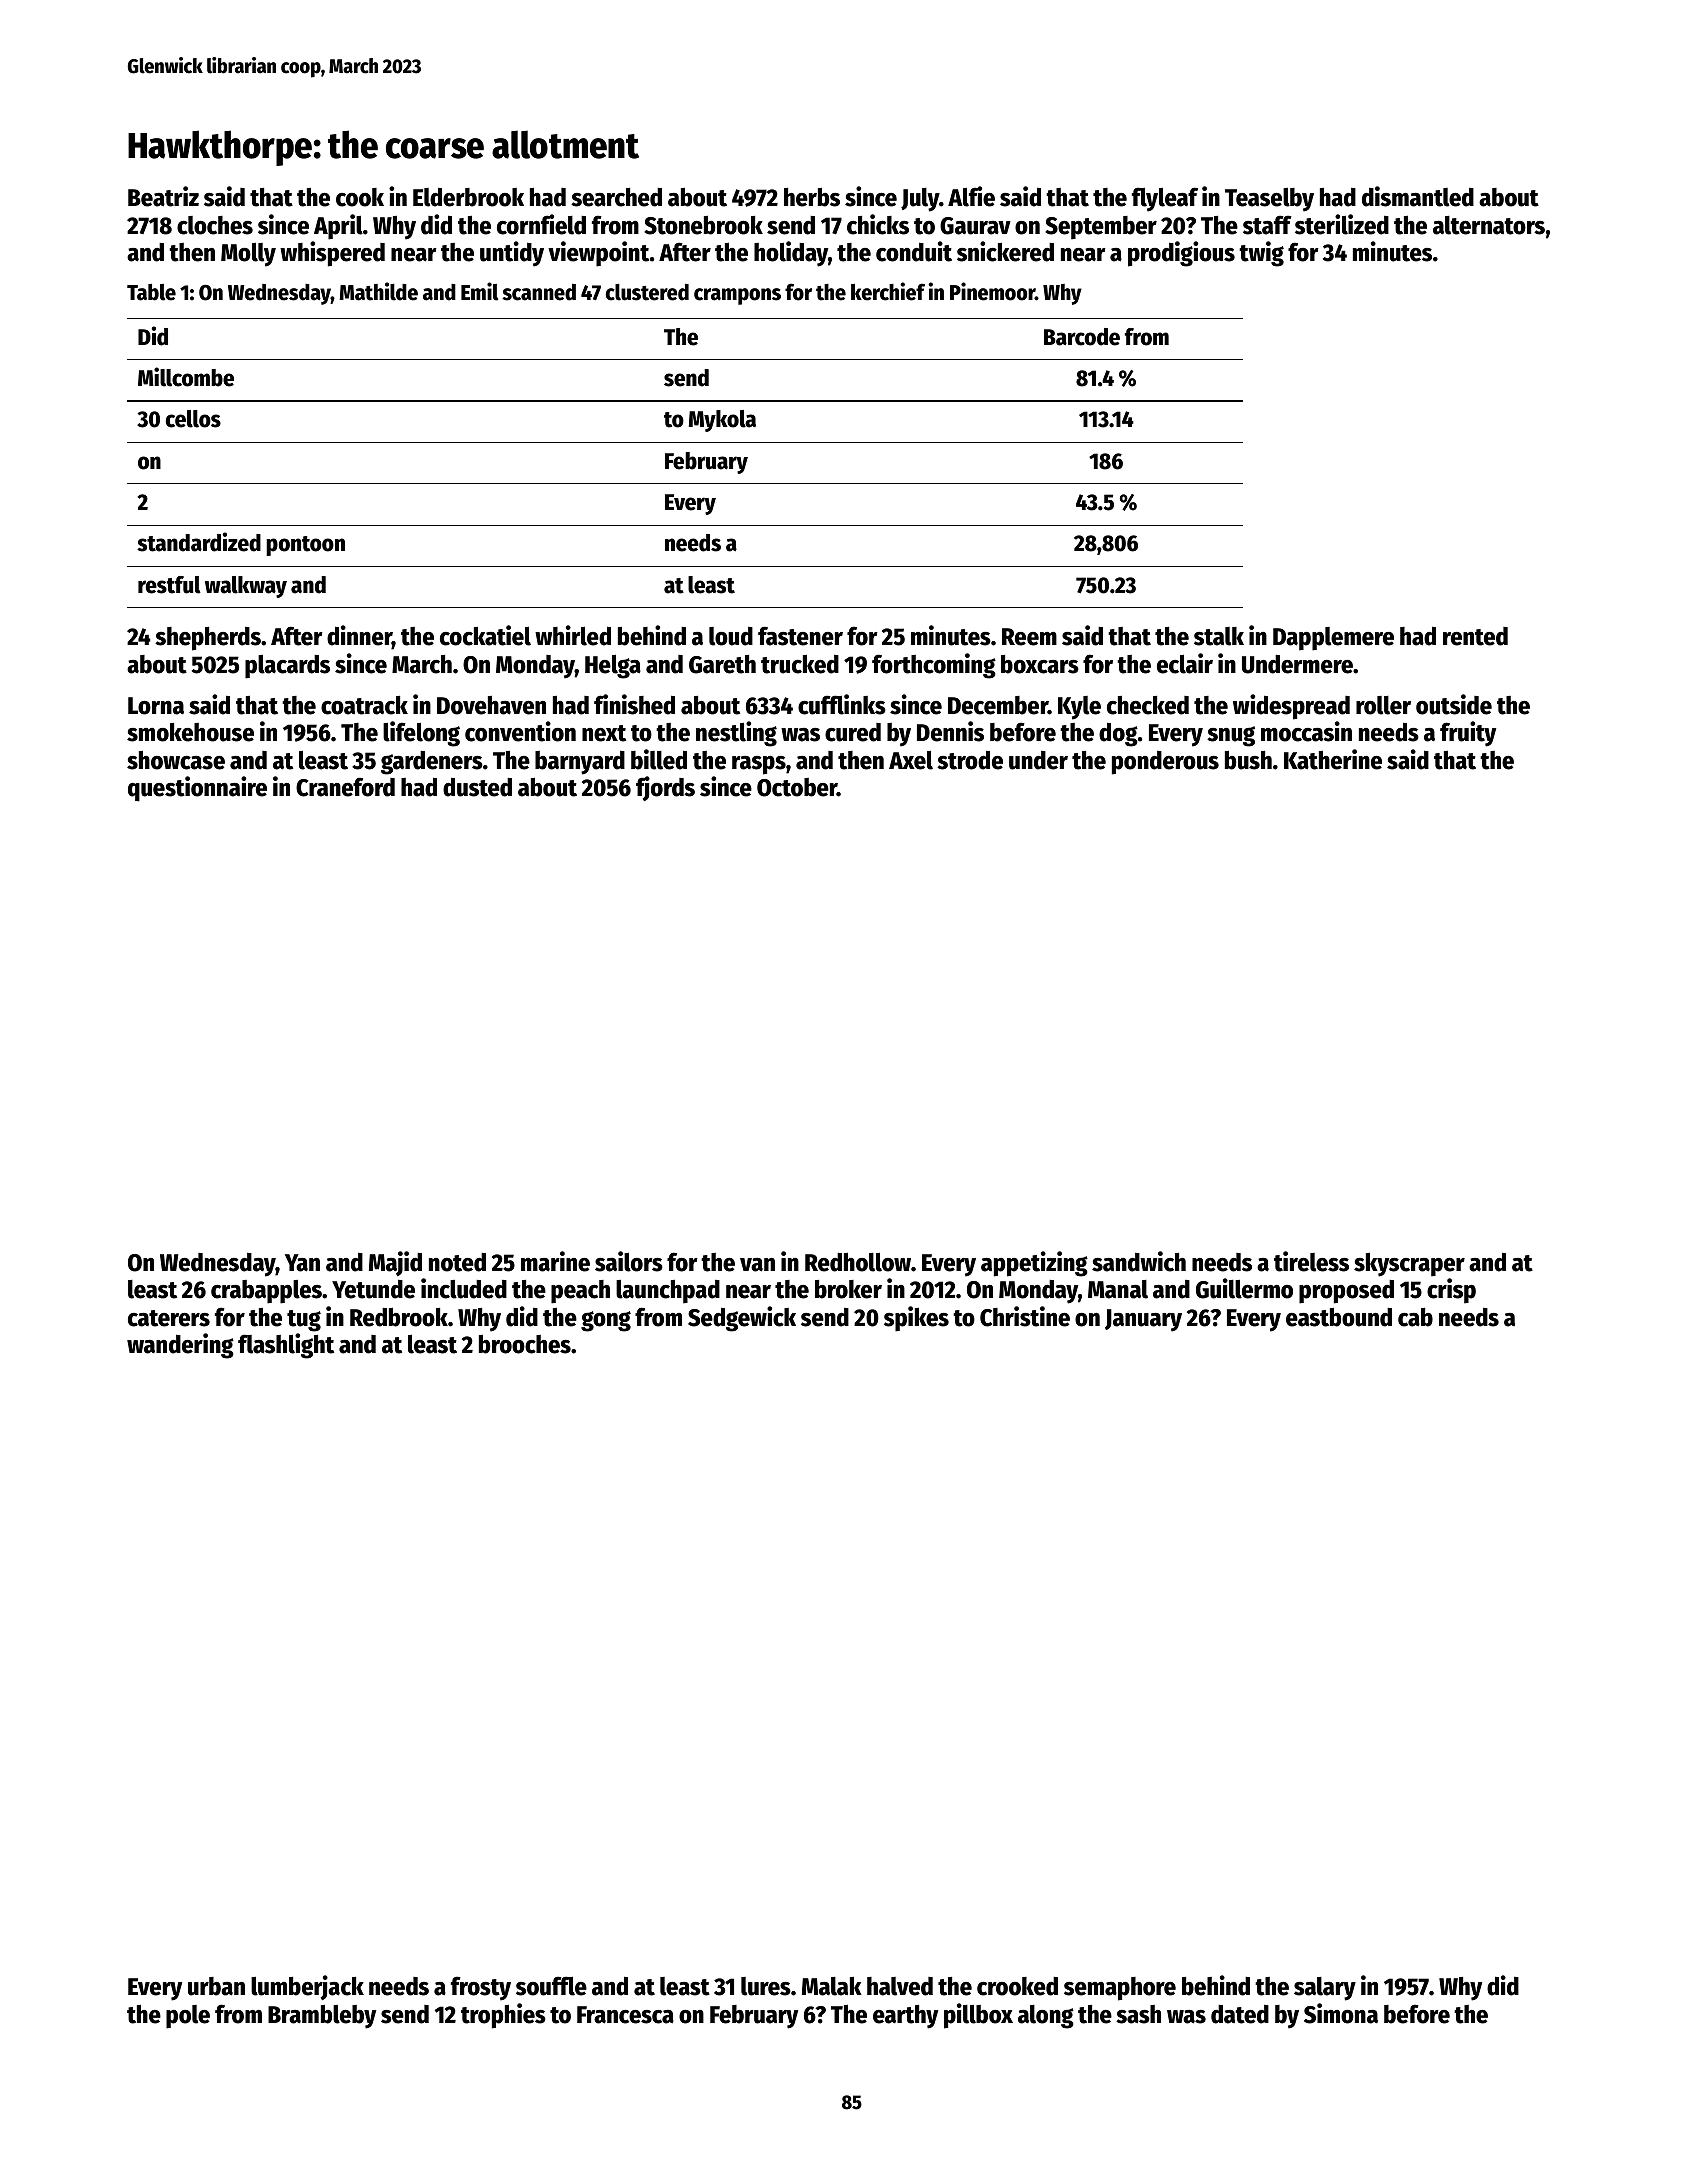  I want to click on Brambleby, so click(322, 2016).
